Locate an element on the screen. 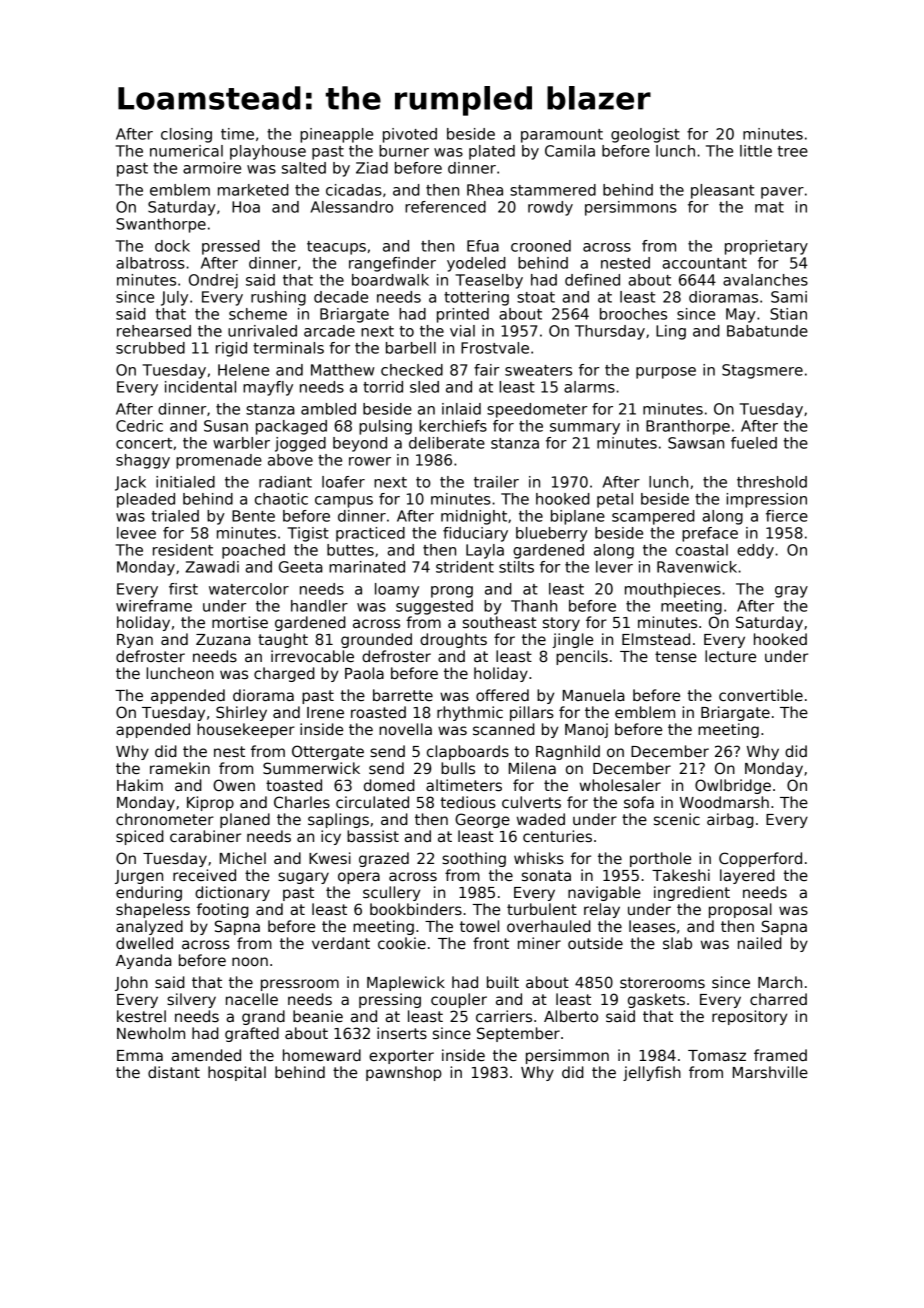 This screenshot has width=924, height=1308. pleasant is located at coordinates (722, 191).
